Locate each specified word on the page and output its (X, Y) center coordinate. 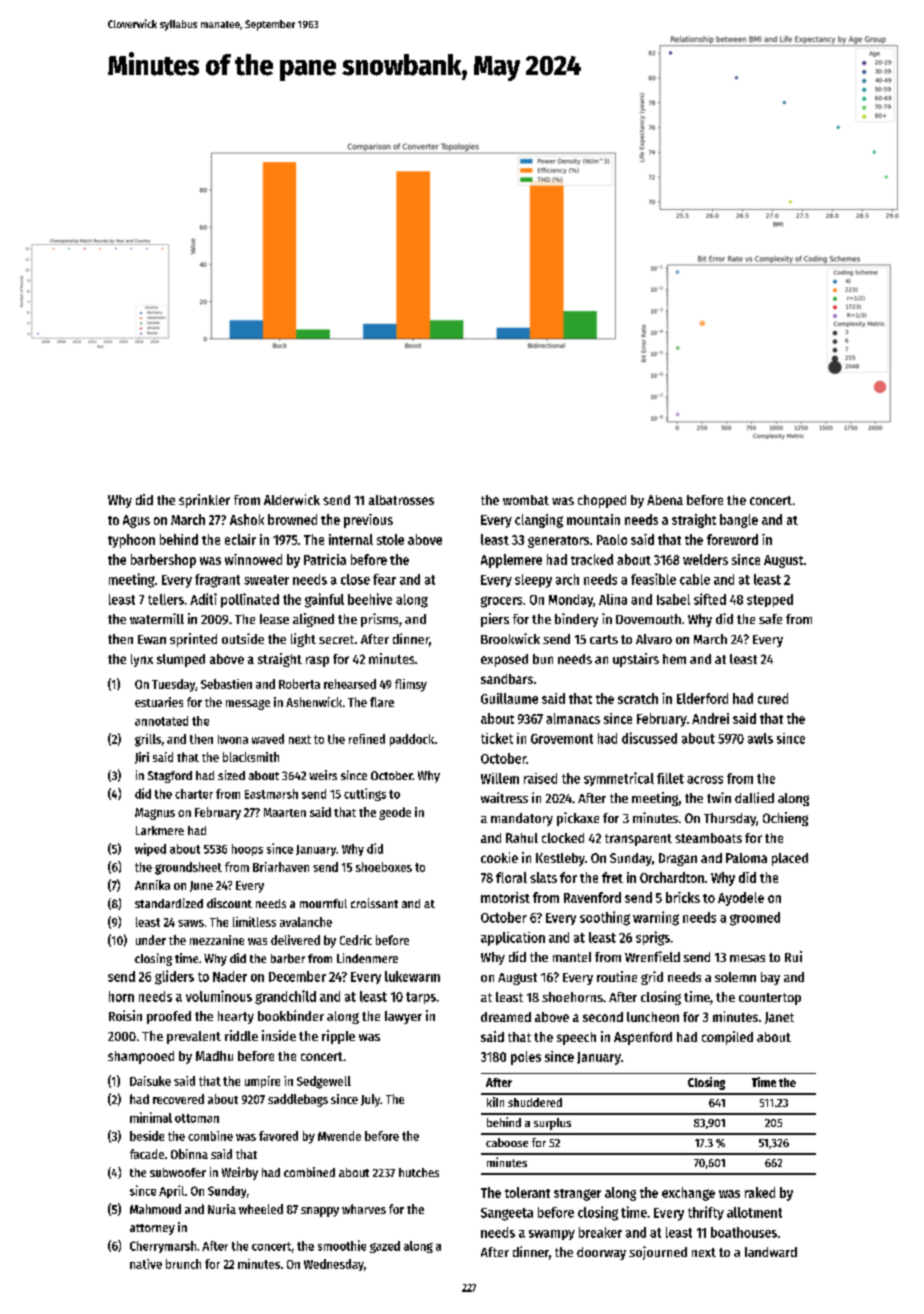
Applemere (511, 561)
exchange (688, 1194)
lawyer (403, 1017)
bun (543, 659)
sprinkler (204, 501)
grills (148, 740)
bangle (739, 521)
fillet (670, 778)
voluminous (219, 996)
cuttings (365, 794)
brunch (183, 1264)
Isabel (673, 599)
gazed (385, 1247)
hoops (247, 850)
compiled (727, 1038)
